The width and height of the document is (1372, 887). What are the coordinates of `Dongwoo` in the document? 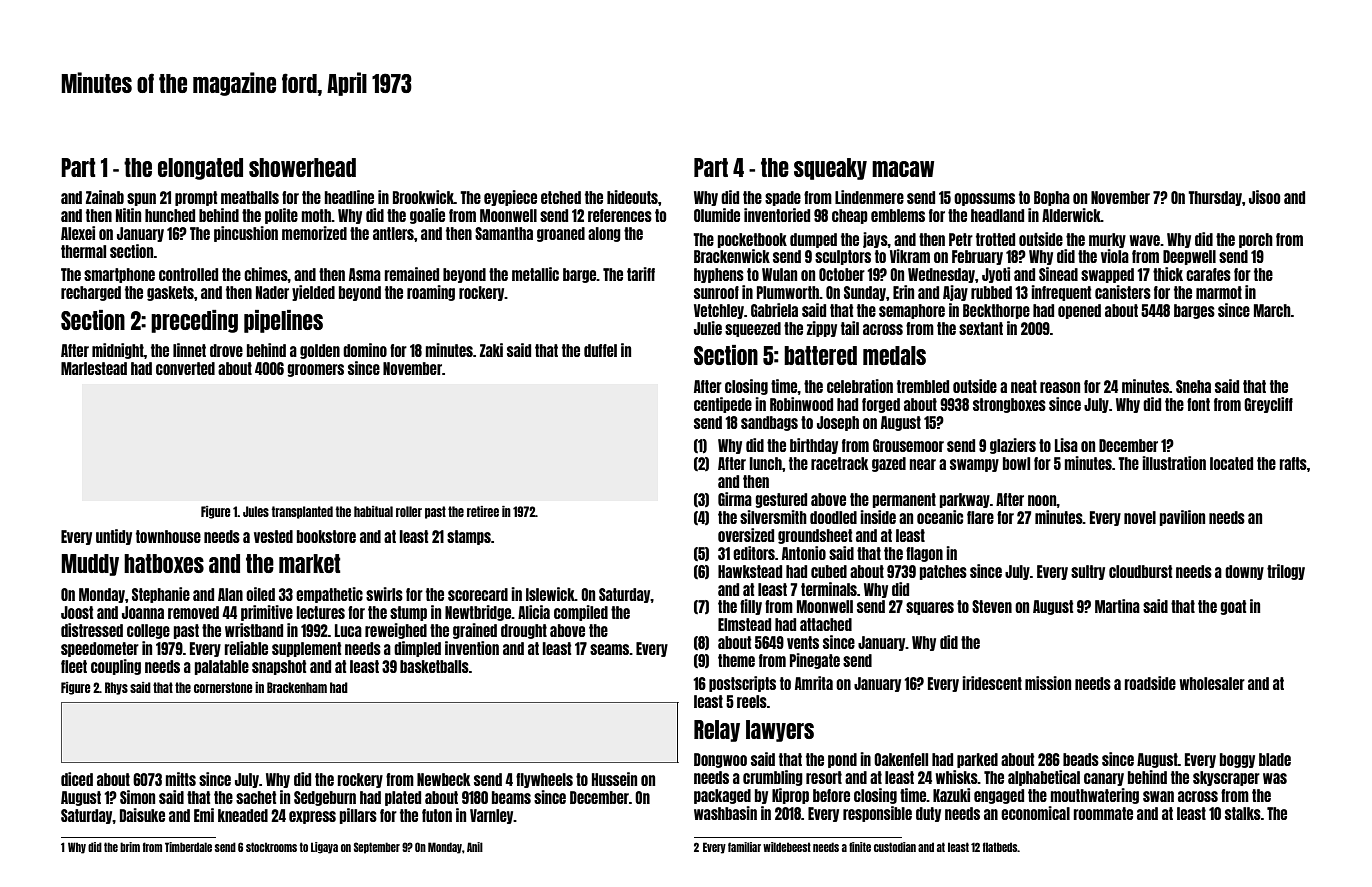 It's located at (720, 760).
